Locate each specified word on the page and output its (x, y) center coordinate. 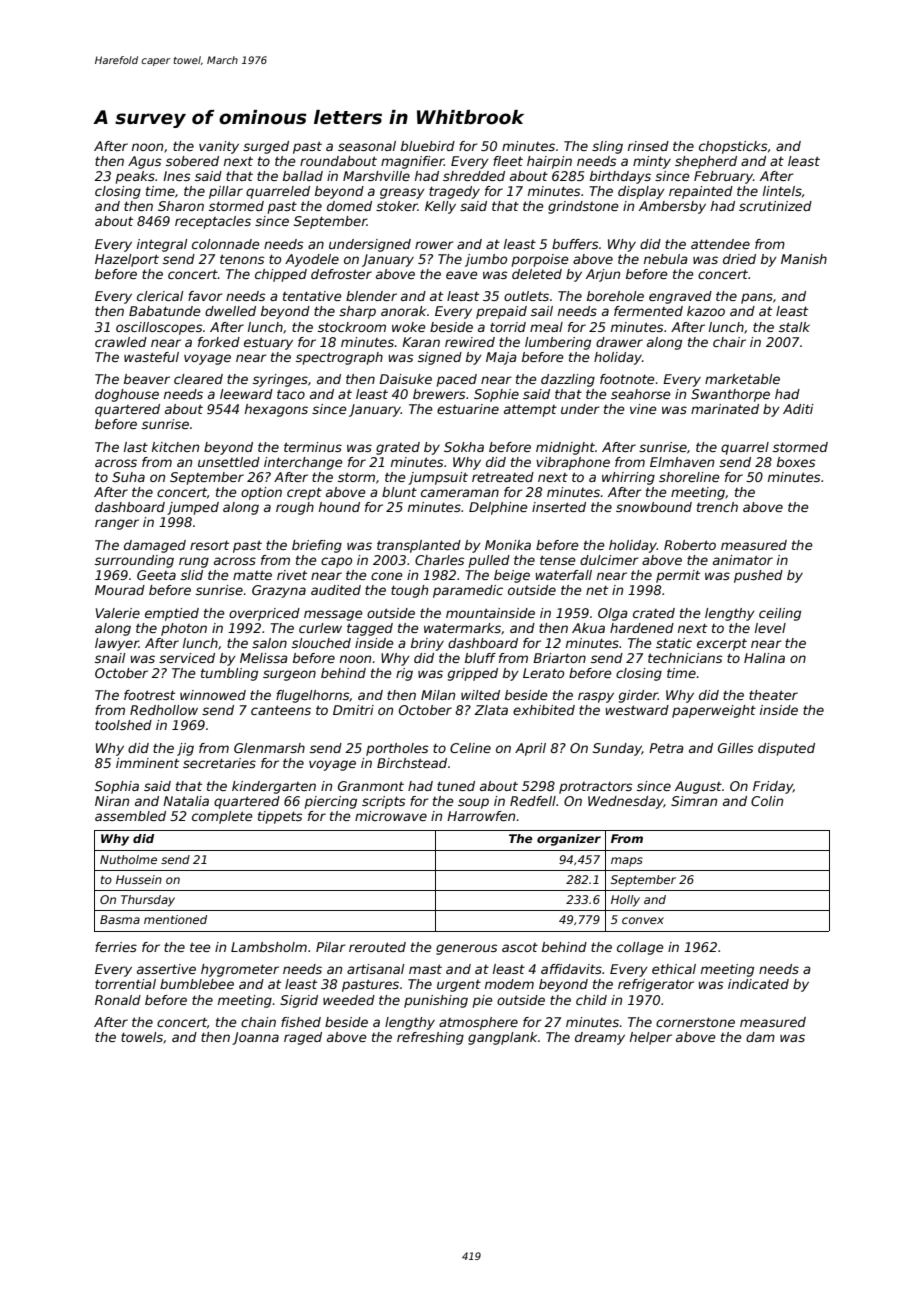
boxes (796, 462)
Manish (804, 259)
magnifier (412, 162)
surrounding (134, 561)
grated (398, 448)
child (591, 1000)
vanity (219, 147)
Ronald (118, 1000)
